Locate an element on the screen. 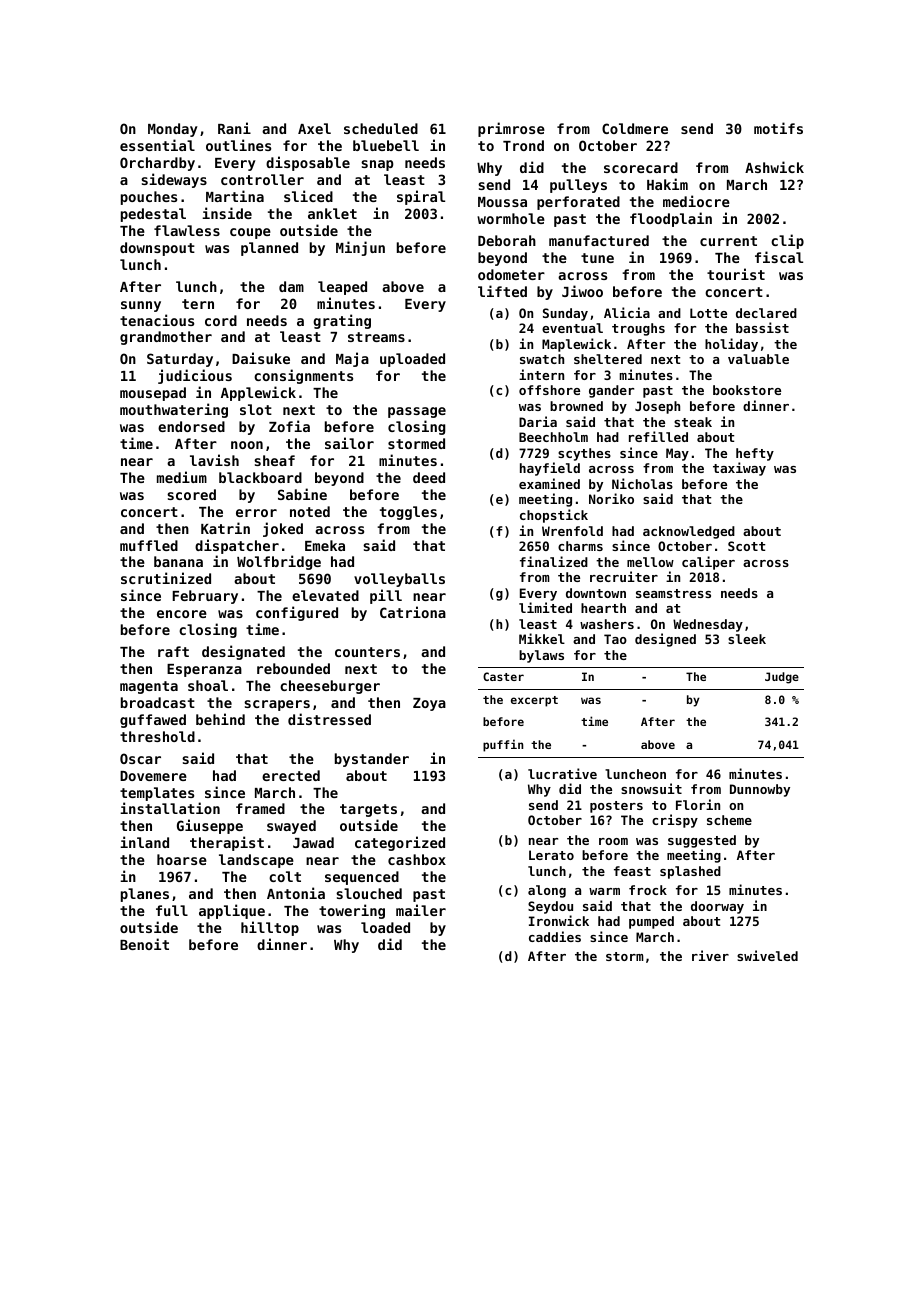  guffawed is located at coordinates (153, 721).
